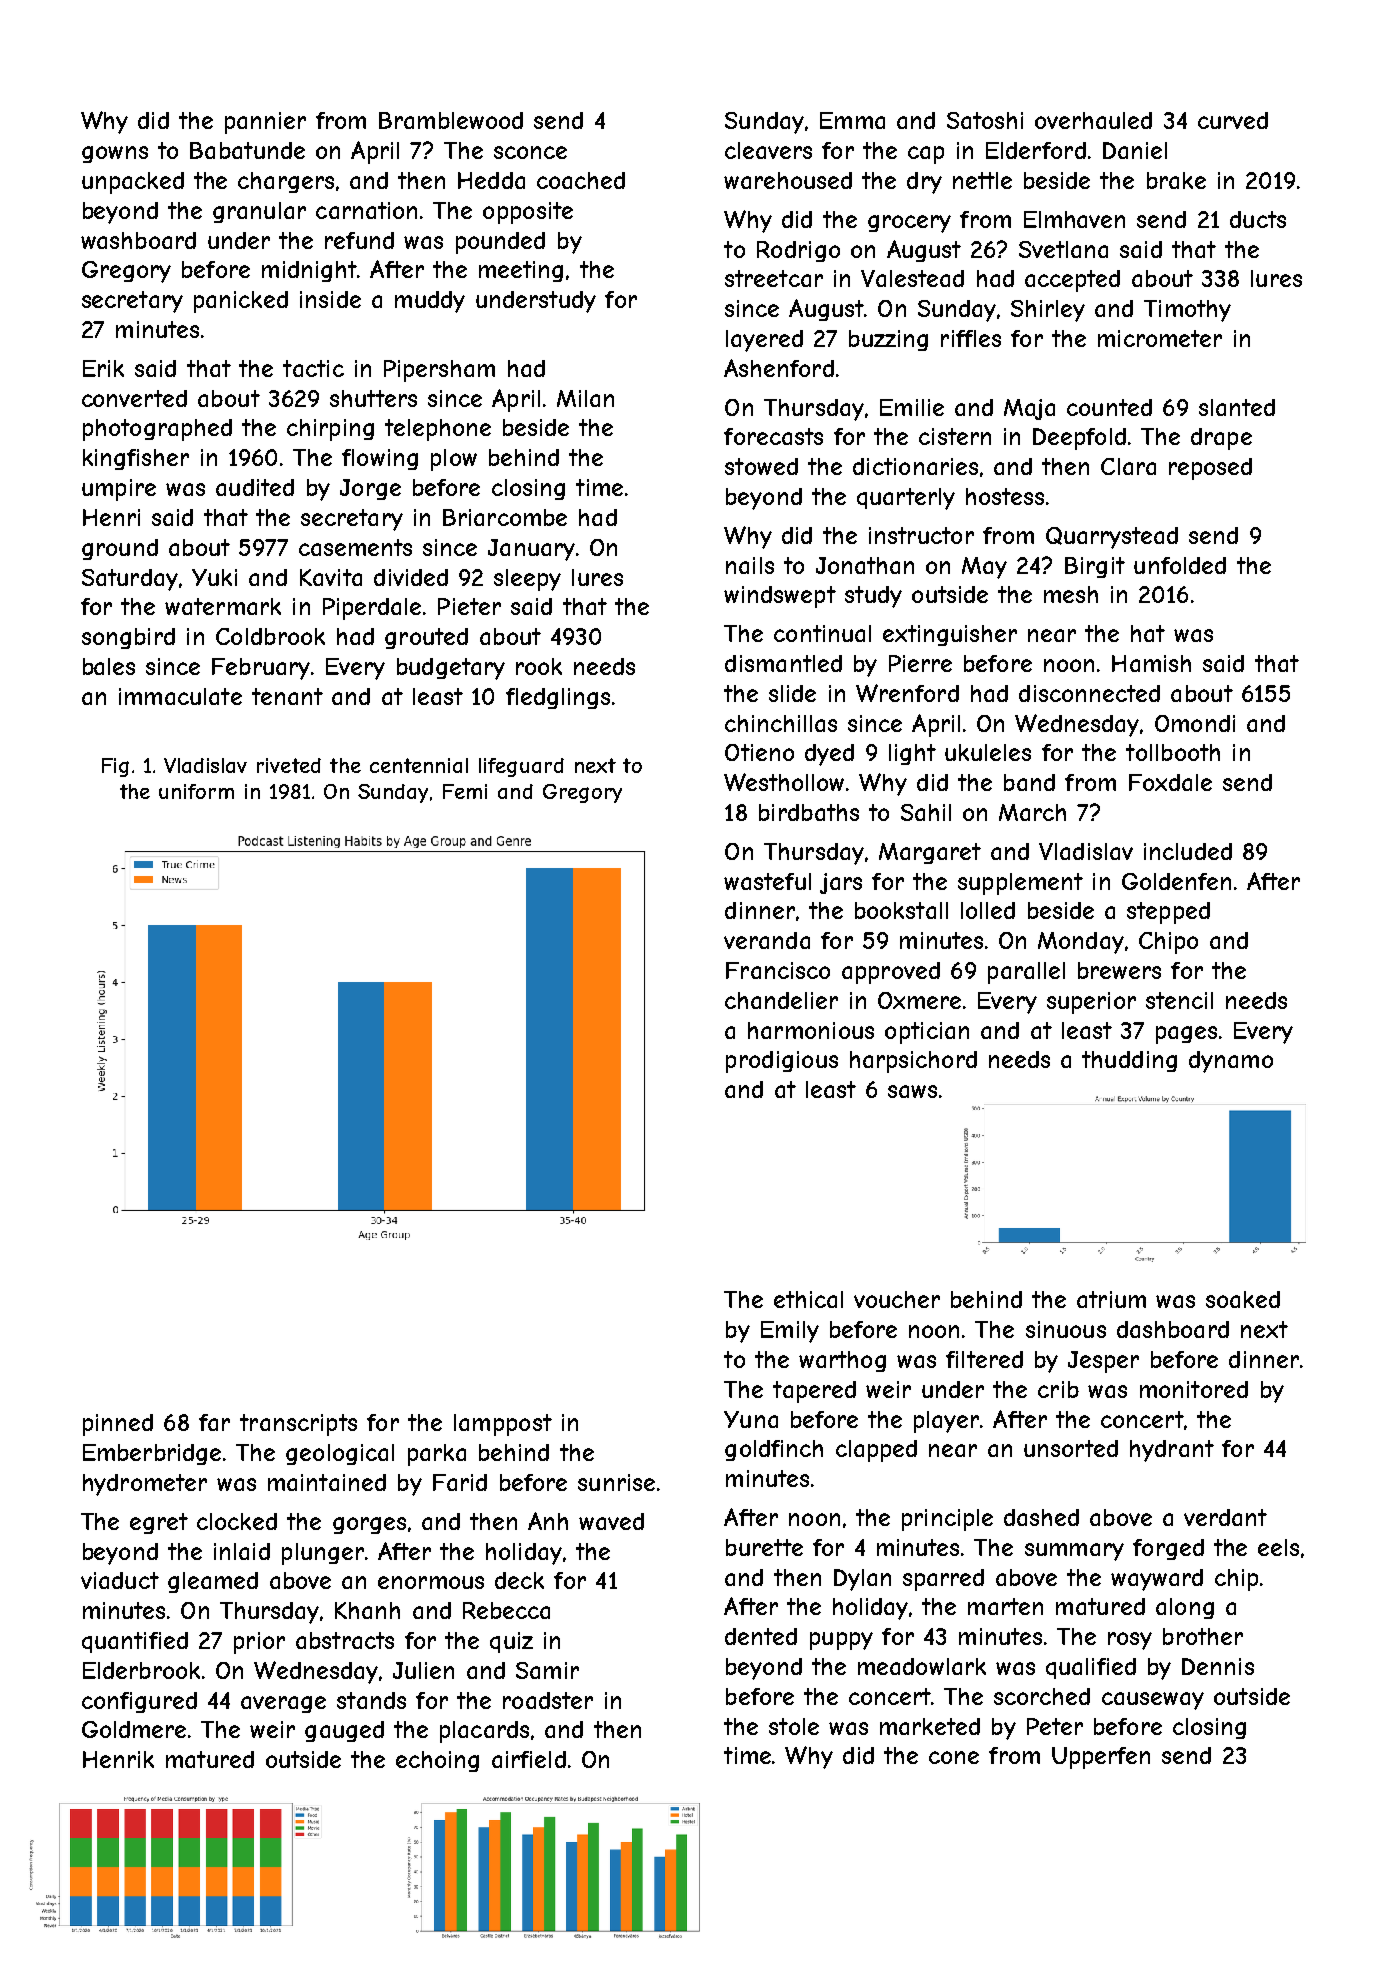 The height and width of the screenshot is (1969, 1386). What do you see at coordinates (265, 123) in the screenshot?
I see `pannier` at bounding box center [265, 123].
